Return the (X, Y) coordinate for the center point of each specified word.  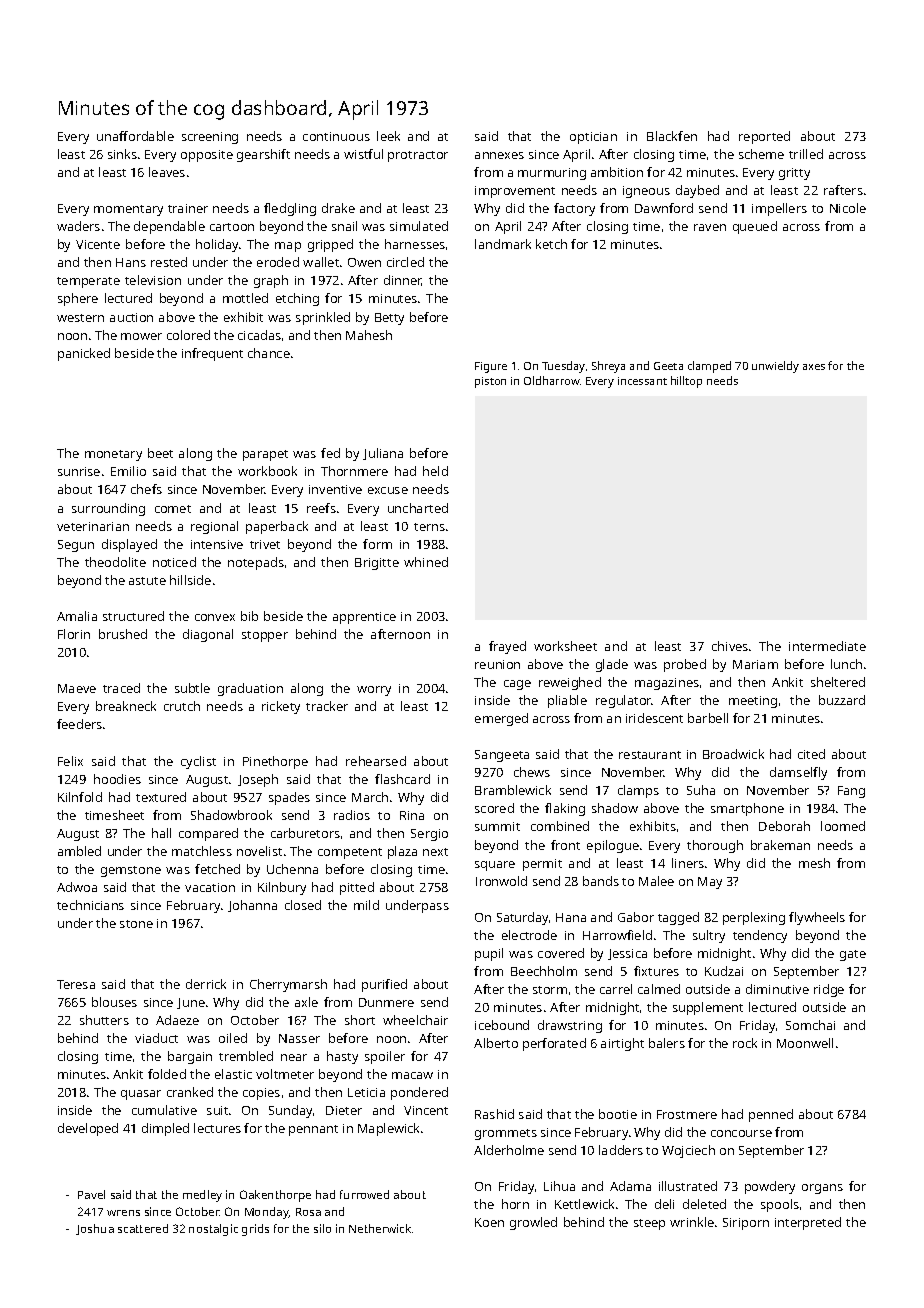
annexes (499, 155)
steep (649, 1224)
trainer (188, 208)
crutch (182, 706)
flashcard (402, 779)
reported (764, 137)
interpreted (808, 1223)
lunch (846, 664)
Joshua (95, 1229)
